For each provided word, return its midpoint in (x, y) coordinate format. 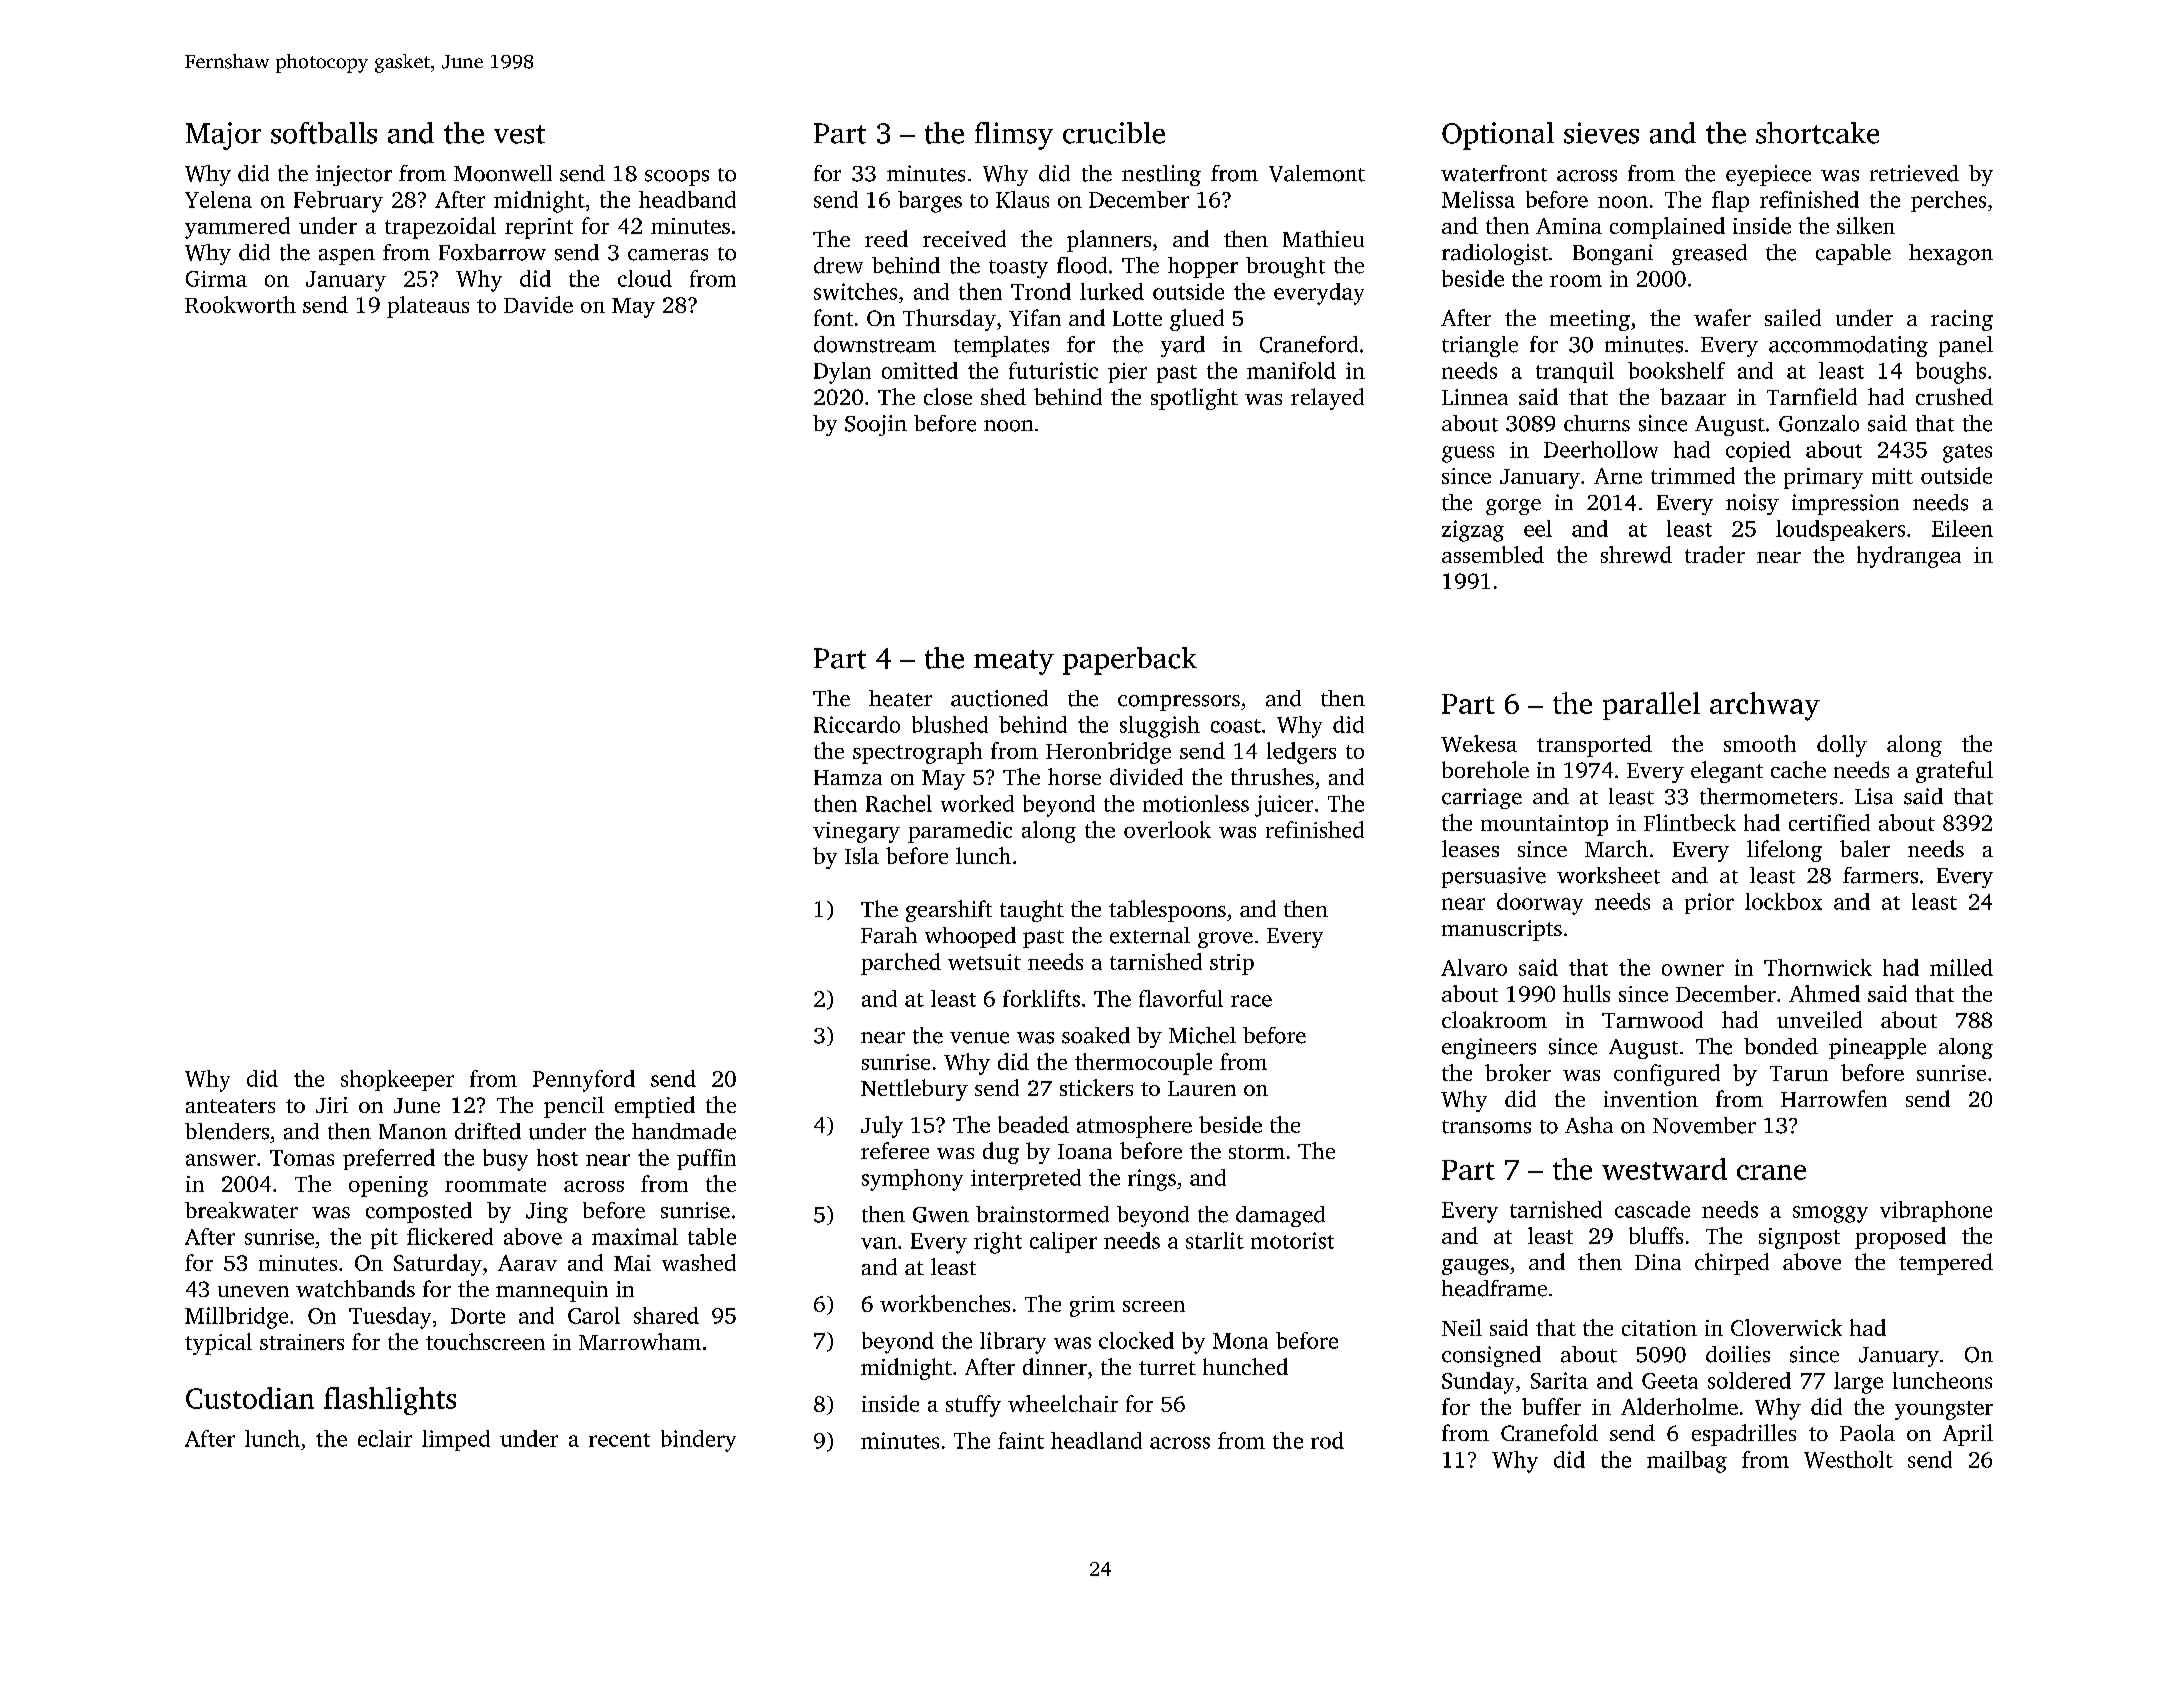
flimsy (1014, 136)
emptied (655, 1107)
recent (619, 1440)
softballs (324, 133)
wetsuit (984, 962)
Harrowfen (1834, 1098)
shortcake (1817, 133)
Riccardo (857, 724)
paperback (1130, 661)
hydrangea (1909, 557)
